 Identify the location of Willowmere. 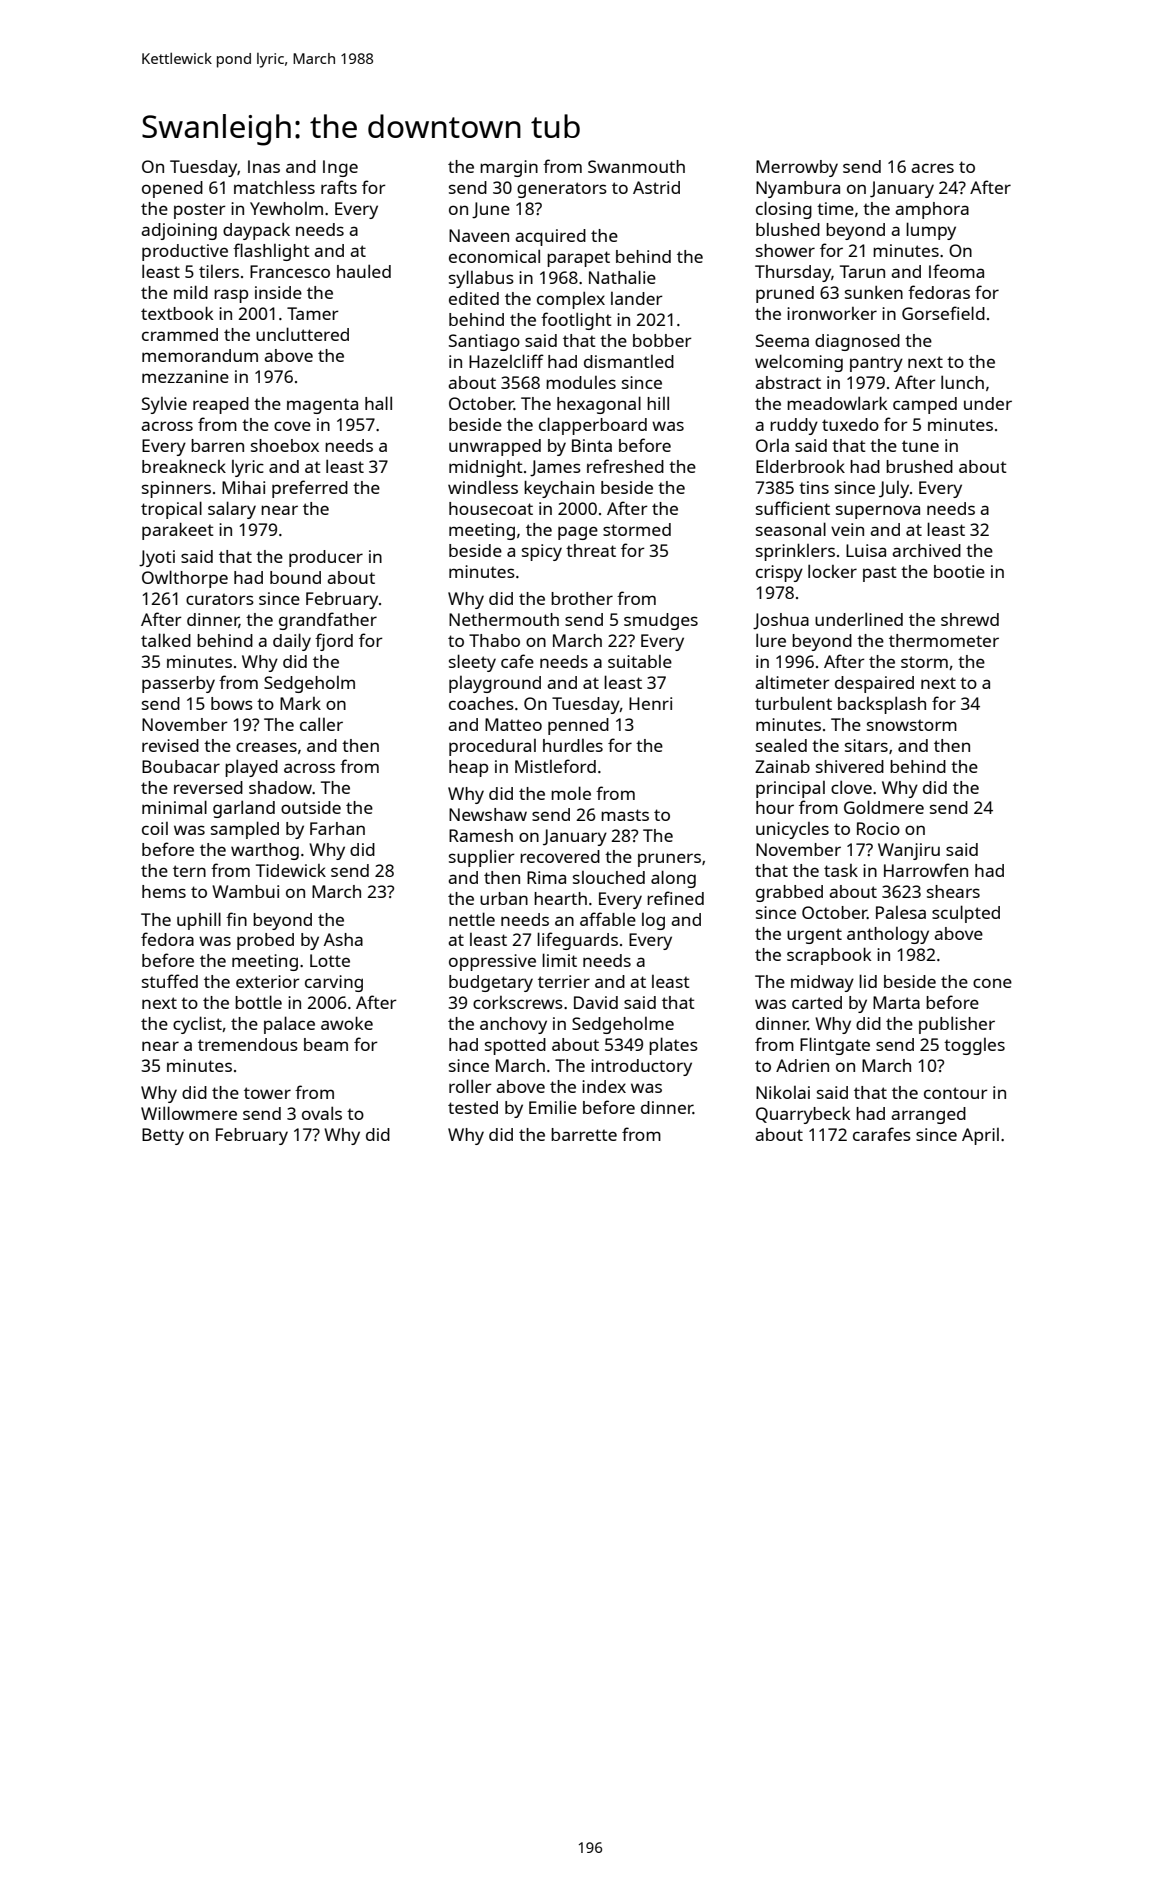
(189, 1113).
